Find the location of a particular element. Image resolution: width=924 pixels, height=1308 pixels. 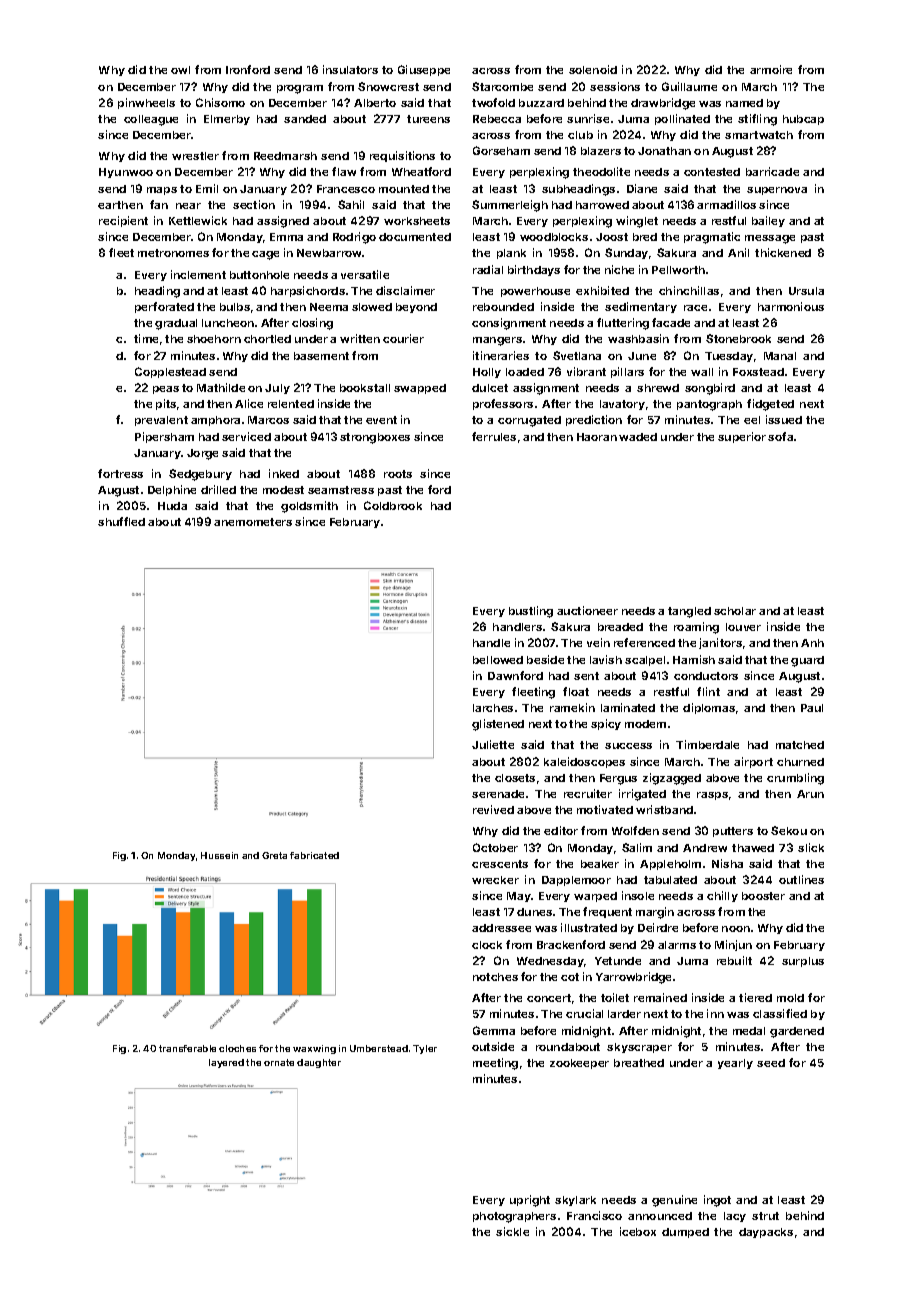

transferable is located at coordinates (187, 1048).
